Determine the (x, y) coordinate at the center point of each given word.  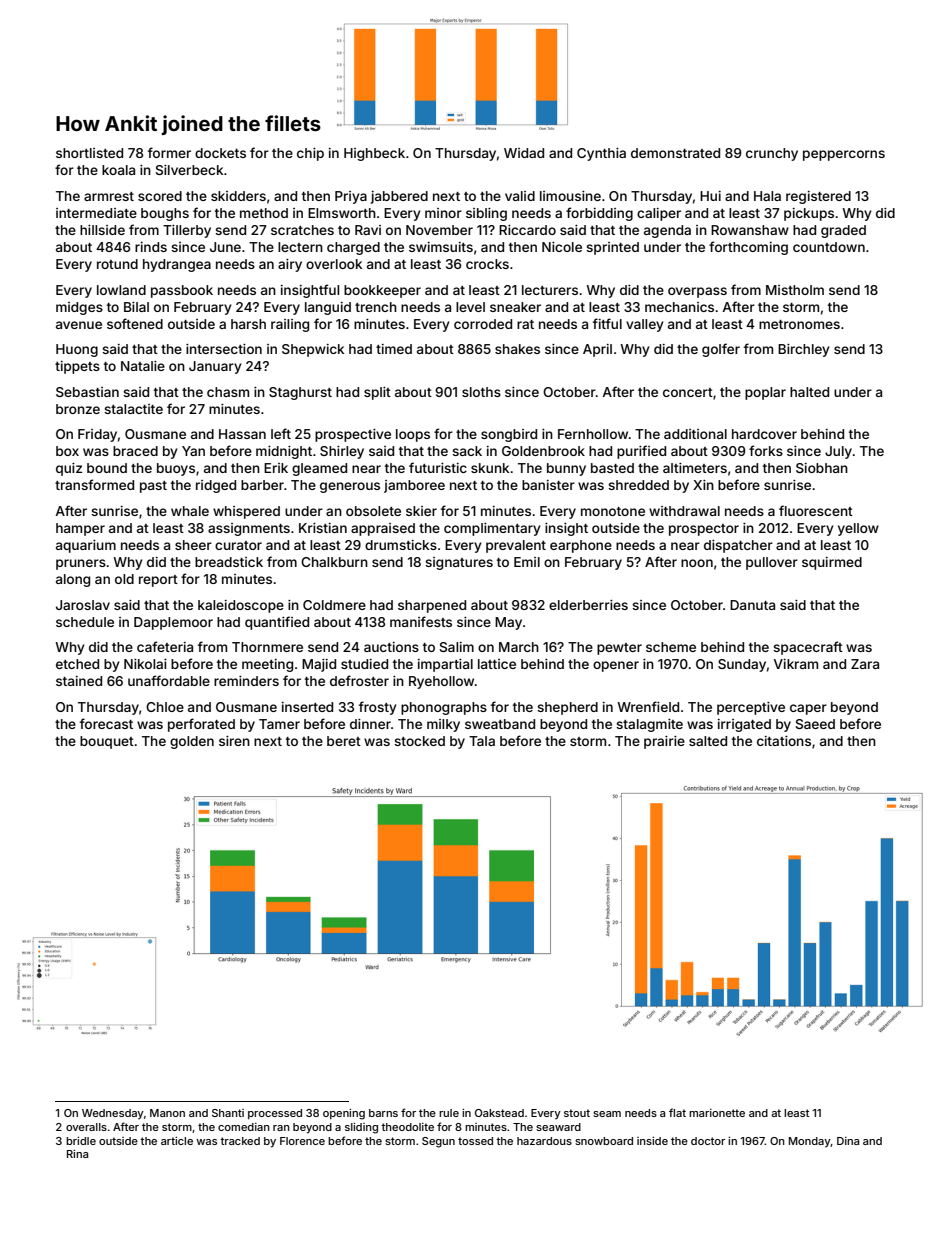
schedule (85, 622)
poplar (765, 393)
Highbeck (374, 154)
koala (118, 170)
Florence (302, 1141)
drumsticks (401, 545)
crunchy (772, 154)
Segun (438, 1142)
